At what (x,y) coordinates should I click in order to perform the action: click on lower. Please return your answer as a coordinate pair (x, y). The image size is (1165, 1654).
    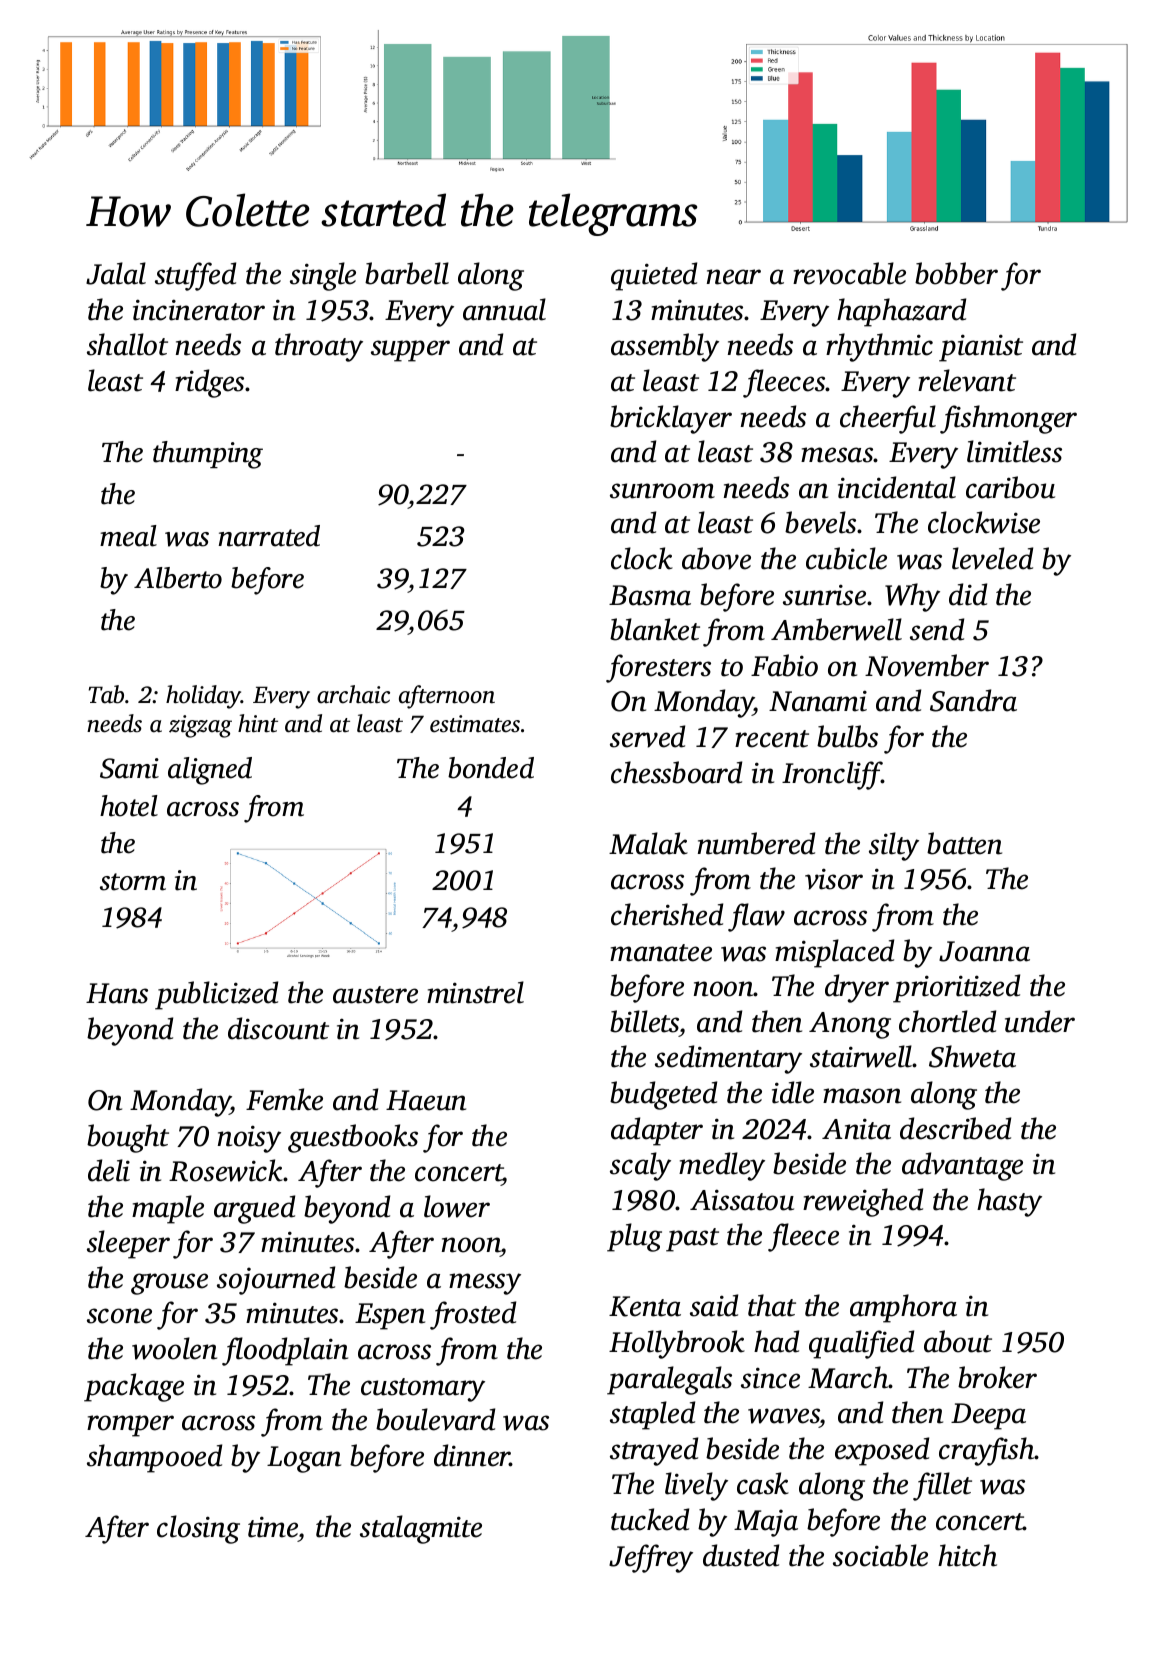
    Looking at the image, I should click on (457, 1206).
